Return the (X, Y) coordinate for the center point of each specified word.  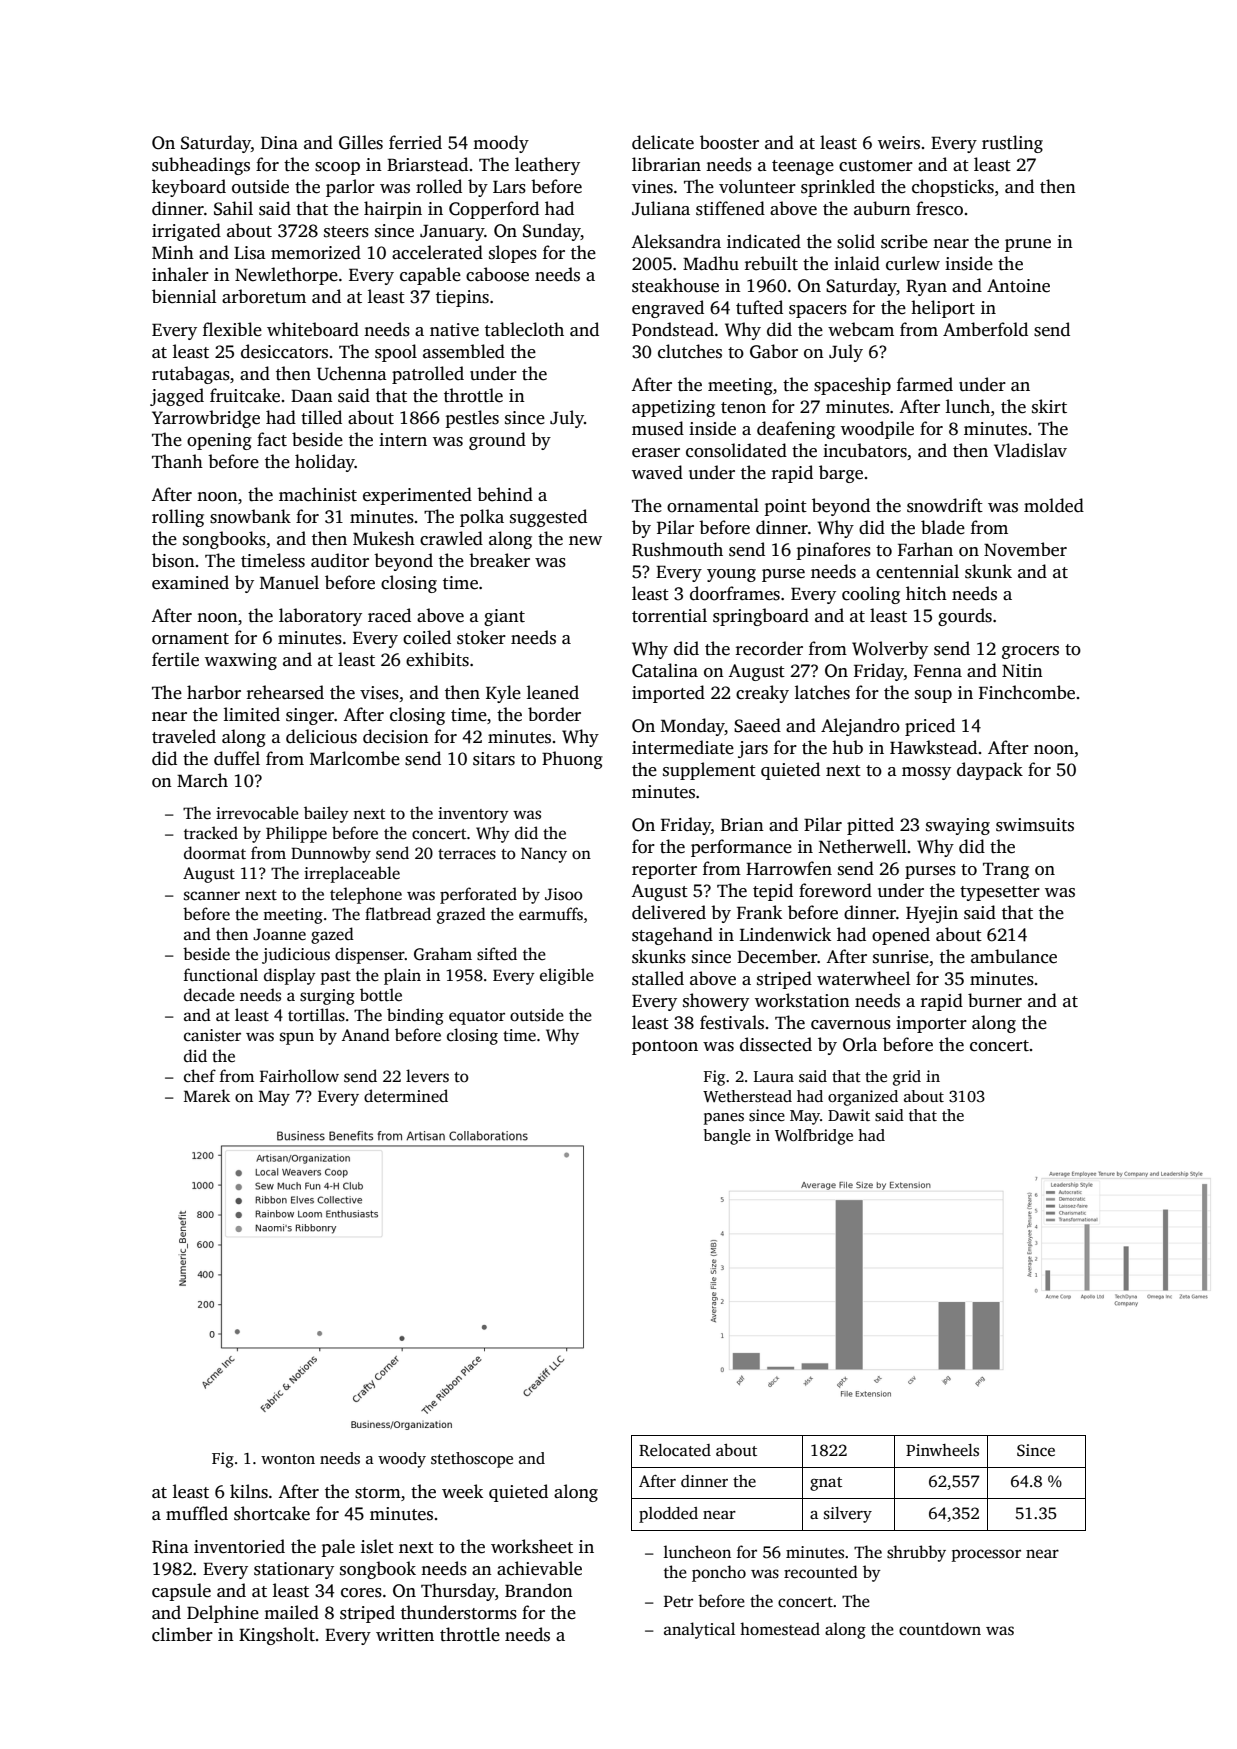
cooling (871, 595)
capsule (181, 1592)
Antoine (1018, 286)
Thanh (177, 461)
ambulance (1014, 956)
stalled (658, 978)
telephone (366, 895)
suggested (548, 518)
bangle (727, 1137)
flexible (232, 329)
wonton (288, 1459)
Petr (678, 1601)
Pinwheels (942, 1450)
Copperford (494, 210)
